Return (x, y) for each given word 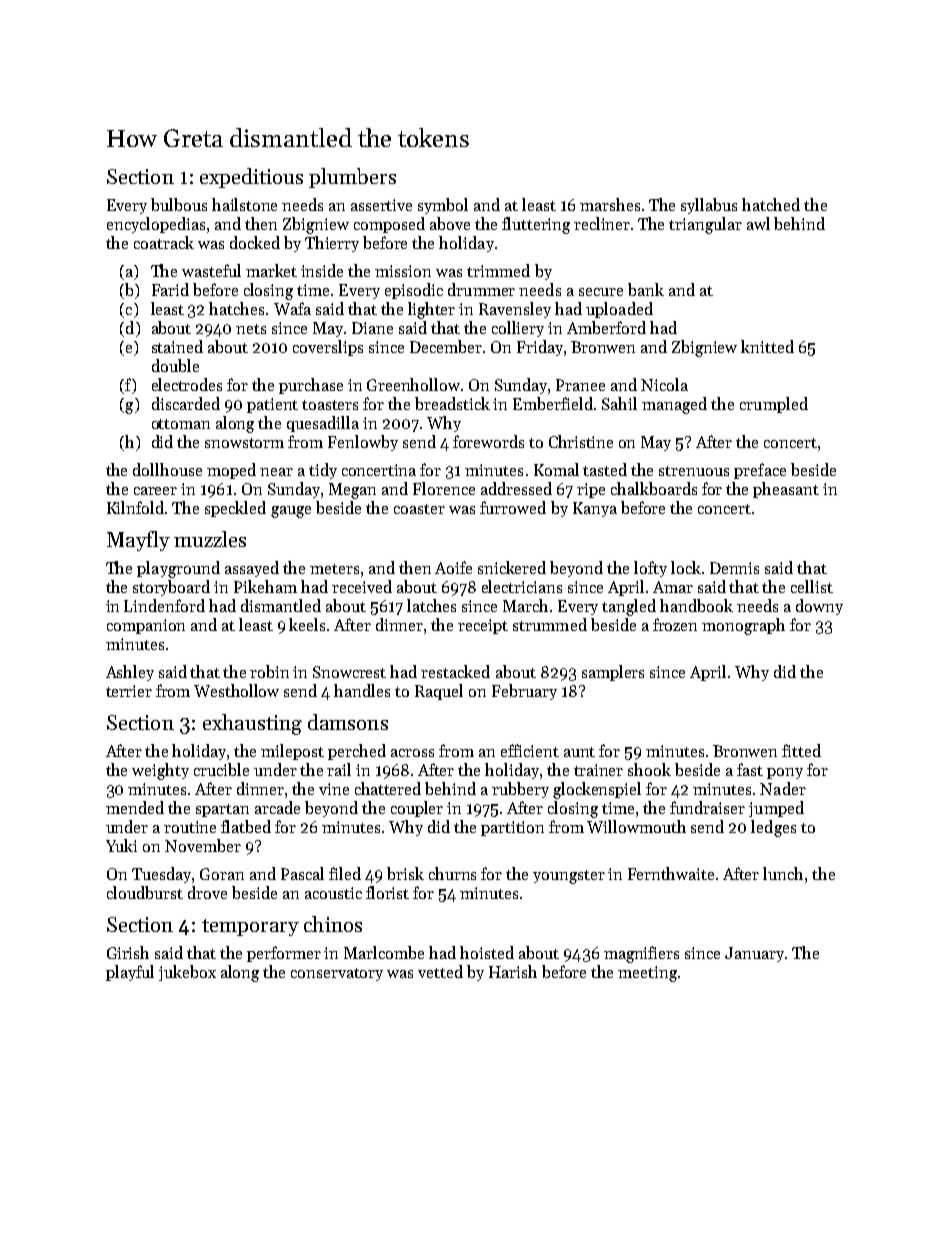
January (754, 954)
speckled (235, 509)
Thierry (332, 244)
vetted (440, 971)
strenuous (694, 471)
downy (819, 607)
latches (431, 605)
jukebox (187, 973)
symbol (443, 206)
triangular (705, 225)
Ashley (130, 673)
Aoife (453, 567)
